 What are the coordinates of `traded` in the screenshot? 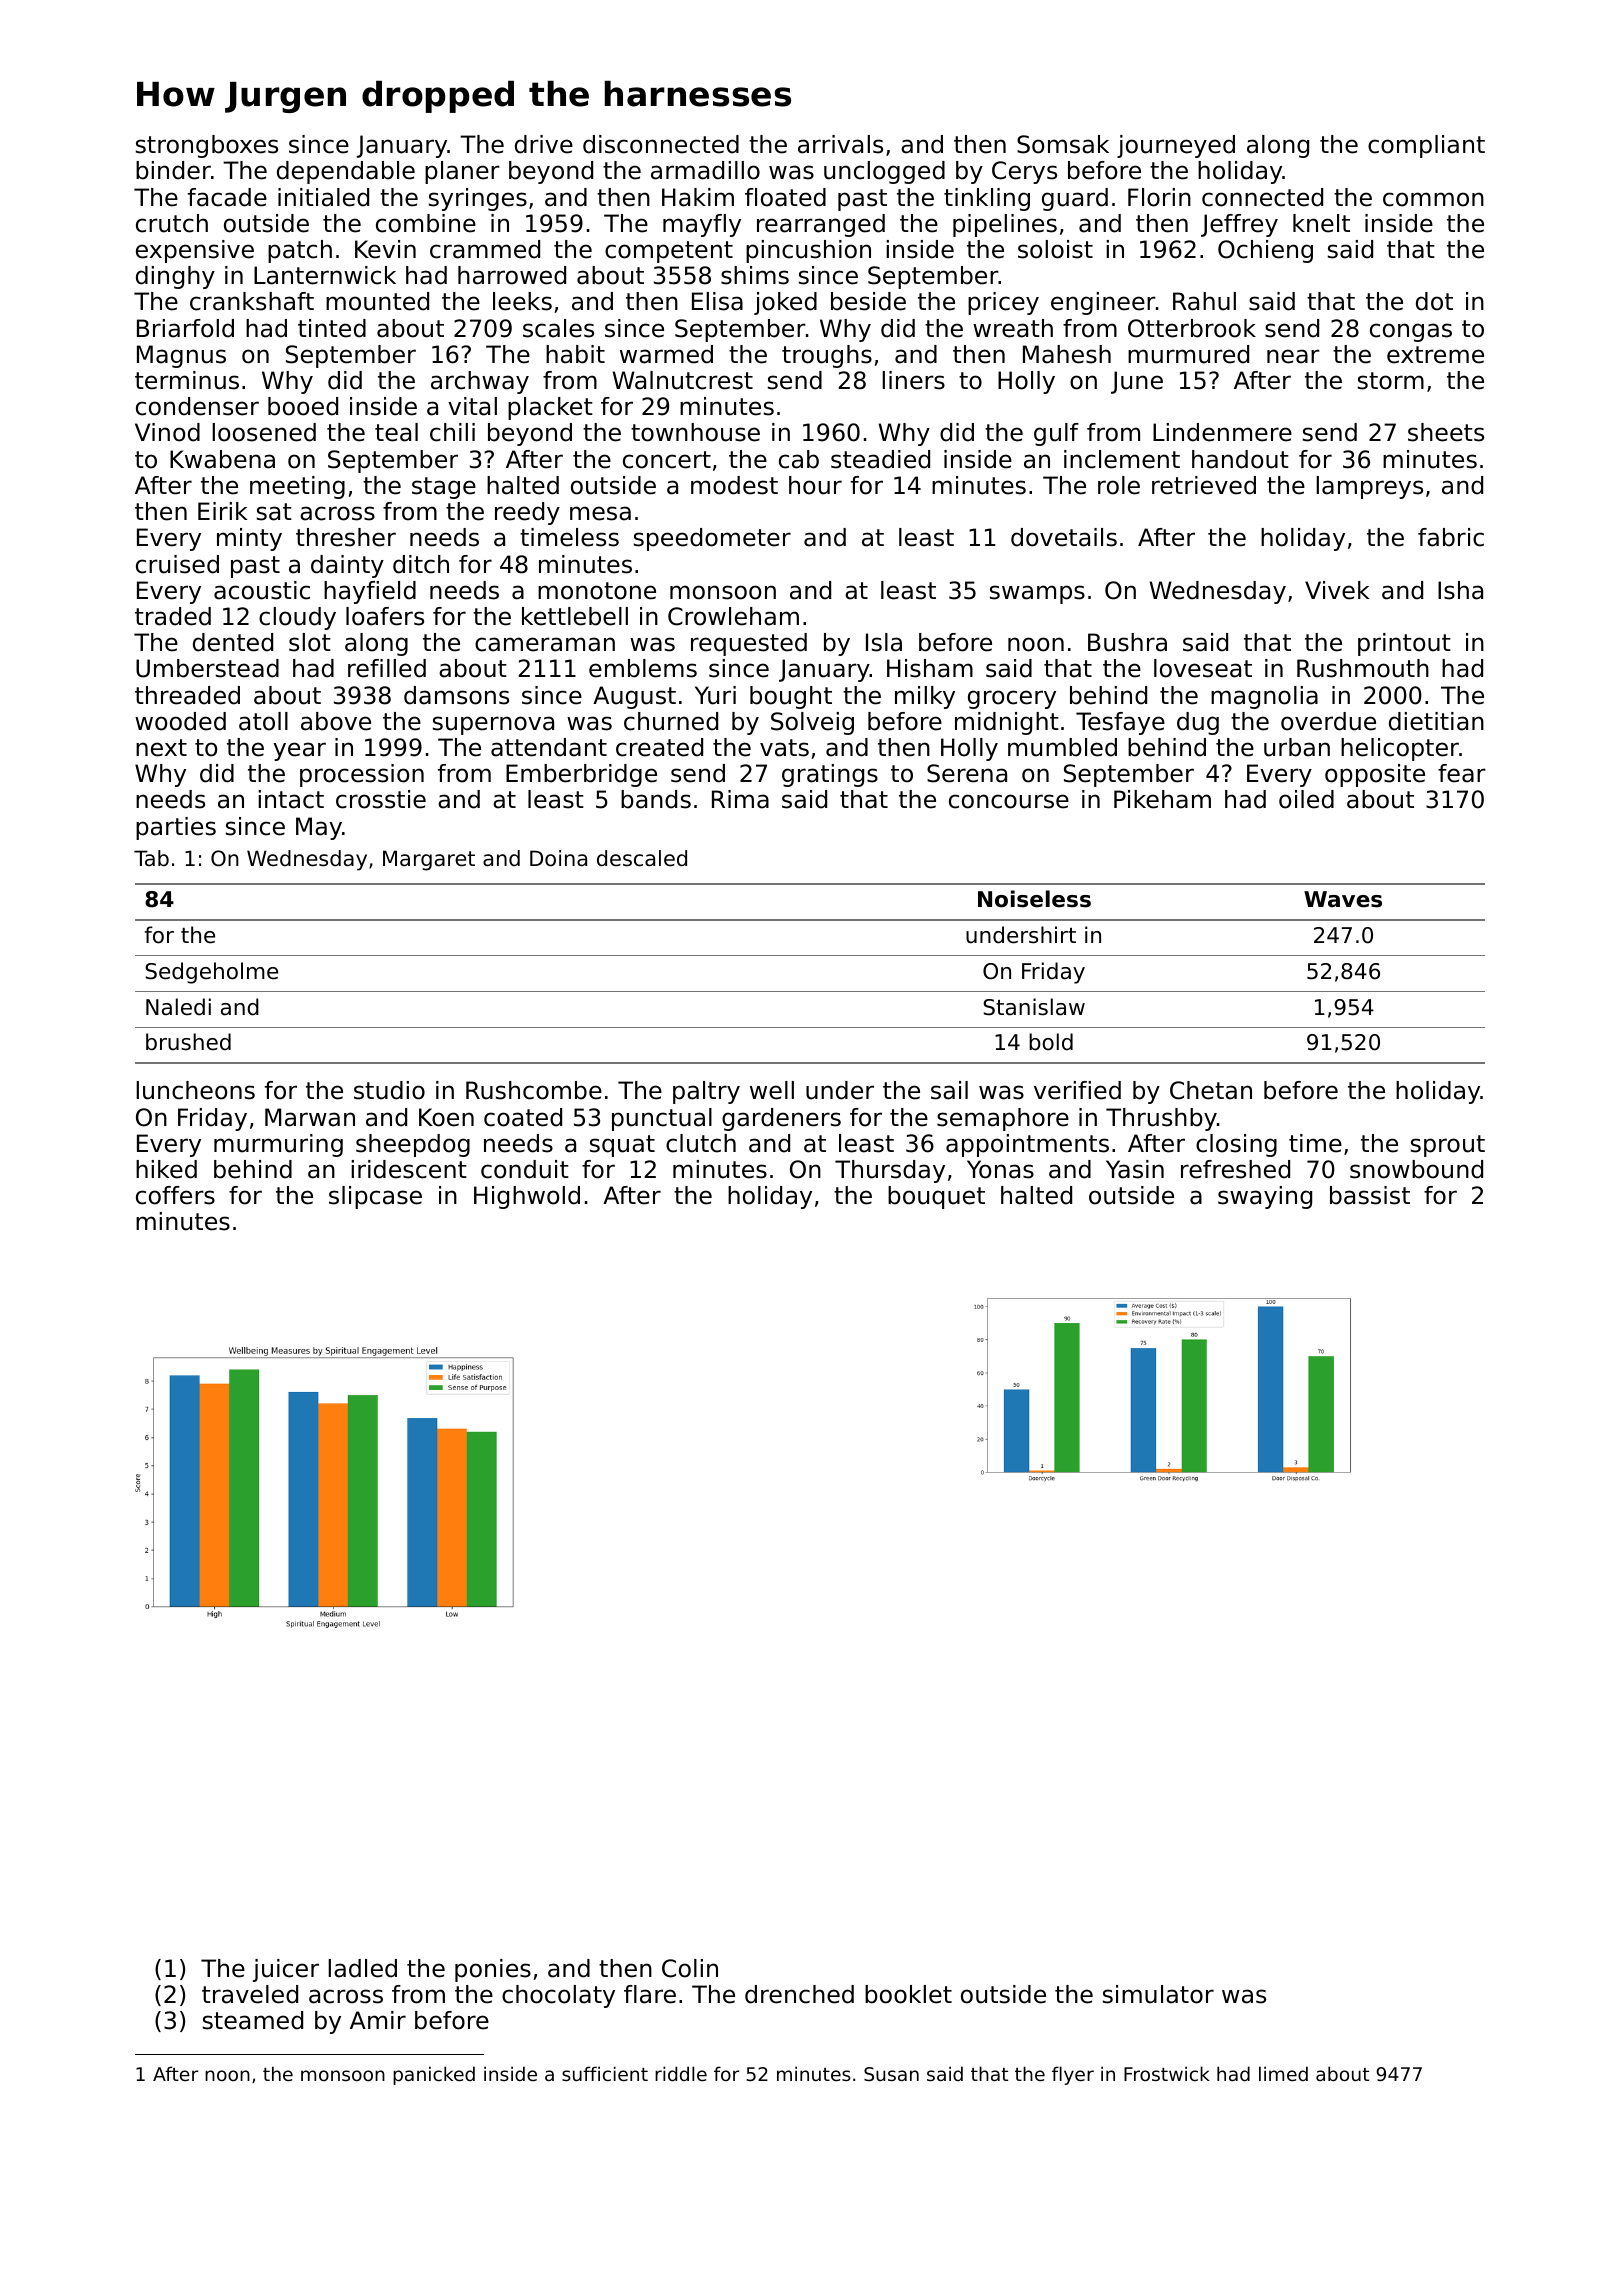 It's located at (173, 616).
